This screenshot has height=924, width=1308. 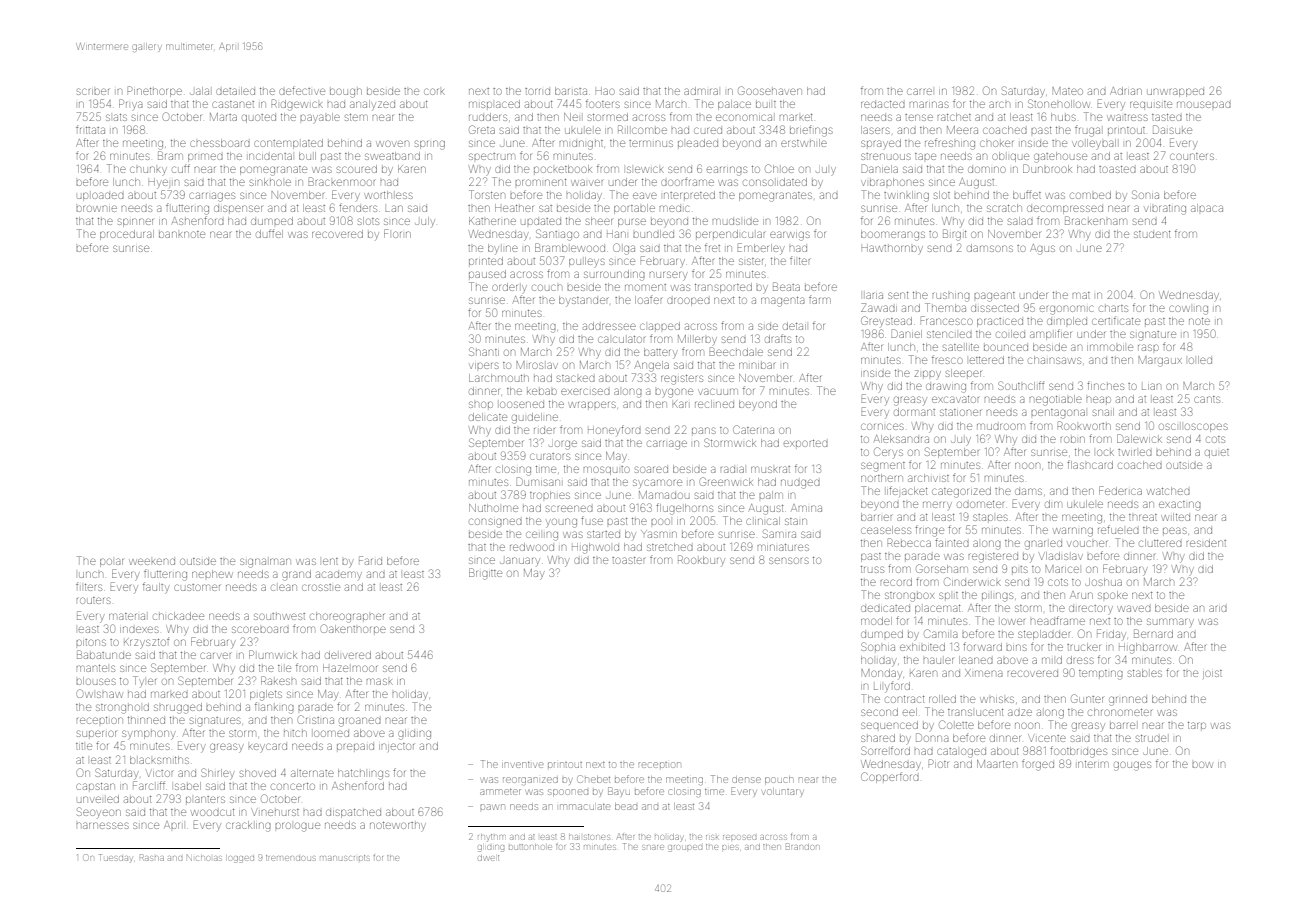 What do you see at coordinates (1059, 103) in the screenshot?
I see `Stonehollow` at bounding box center [1059, 103].
